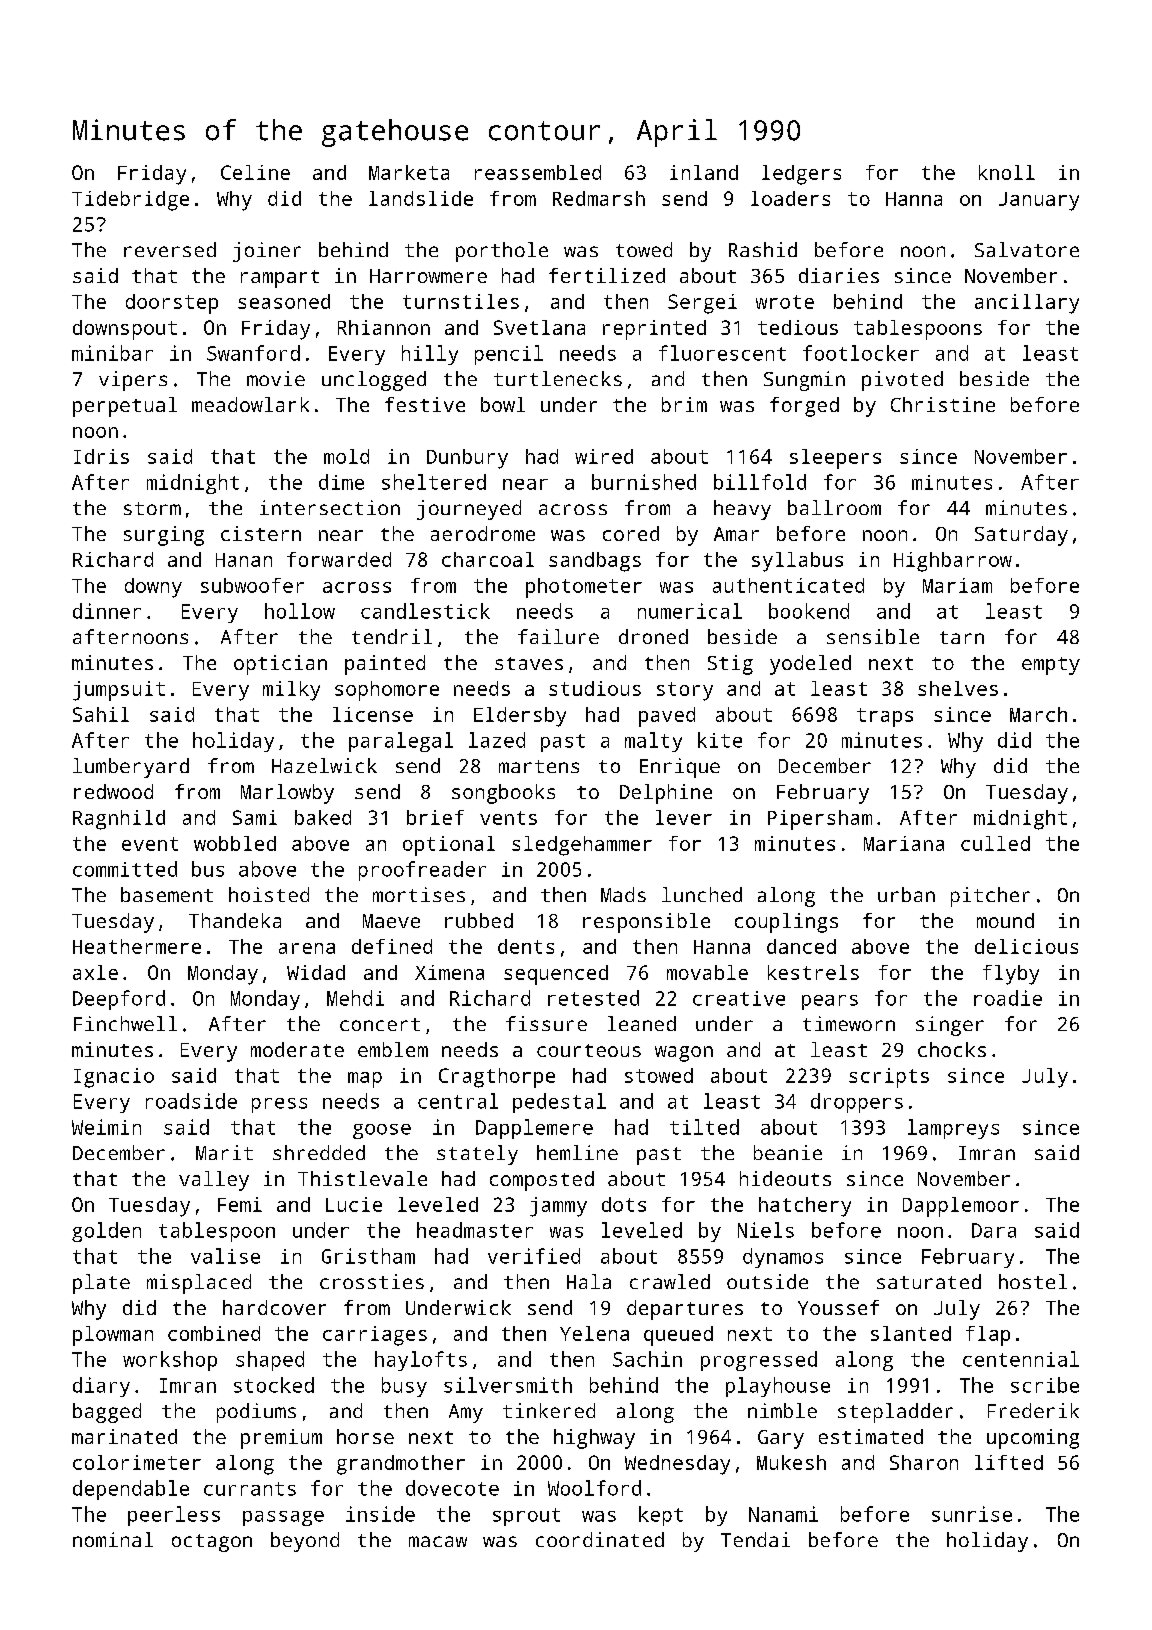 The image size is (1152, 1630). I want to click on minibar, so click(112, 353).
